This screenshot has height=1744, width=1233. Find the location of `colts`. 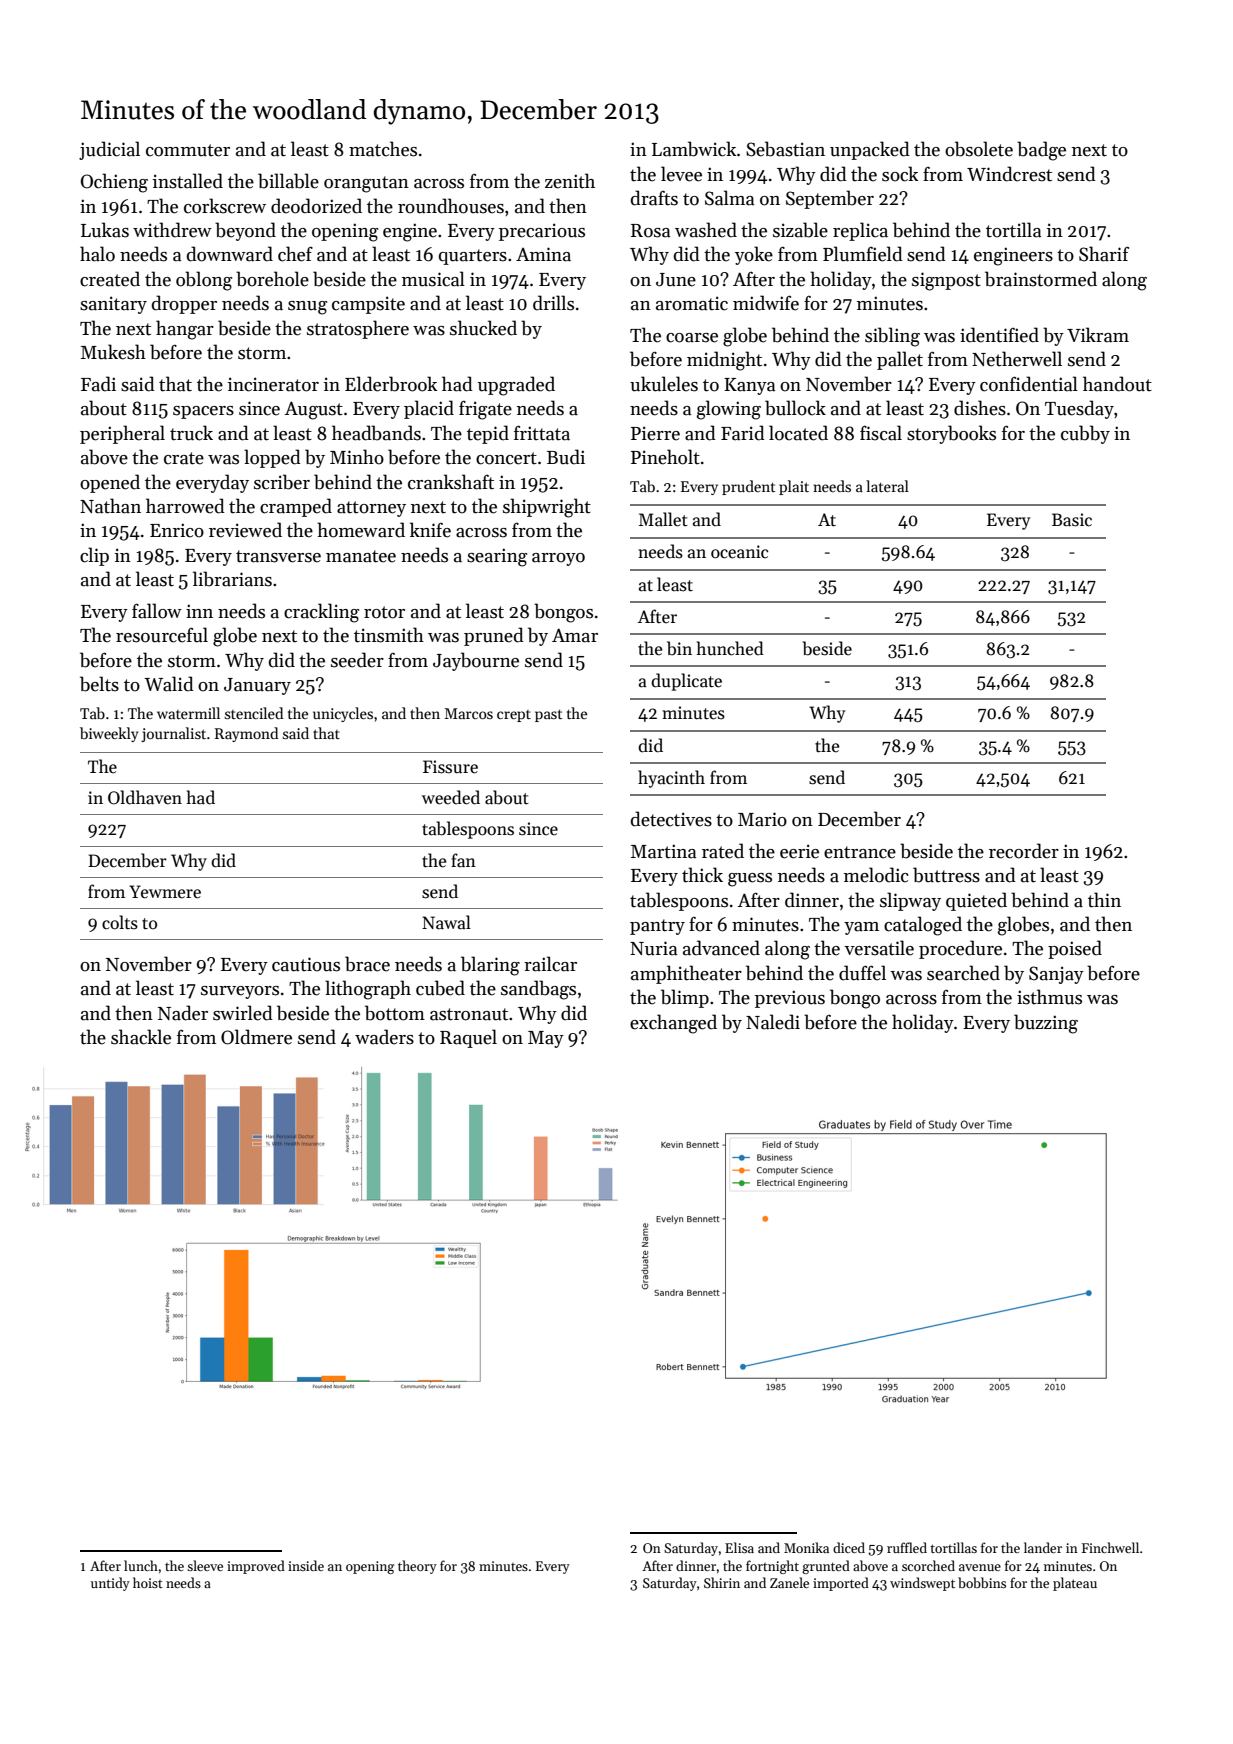

colts is located at coordinates (120, 922).
